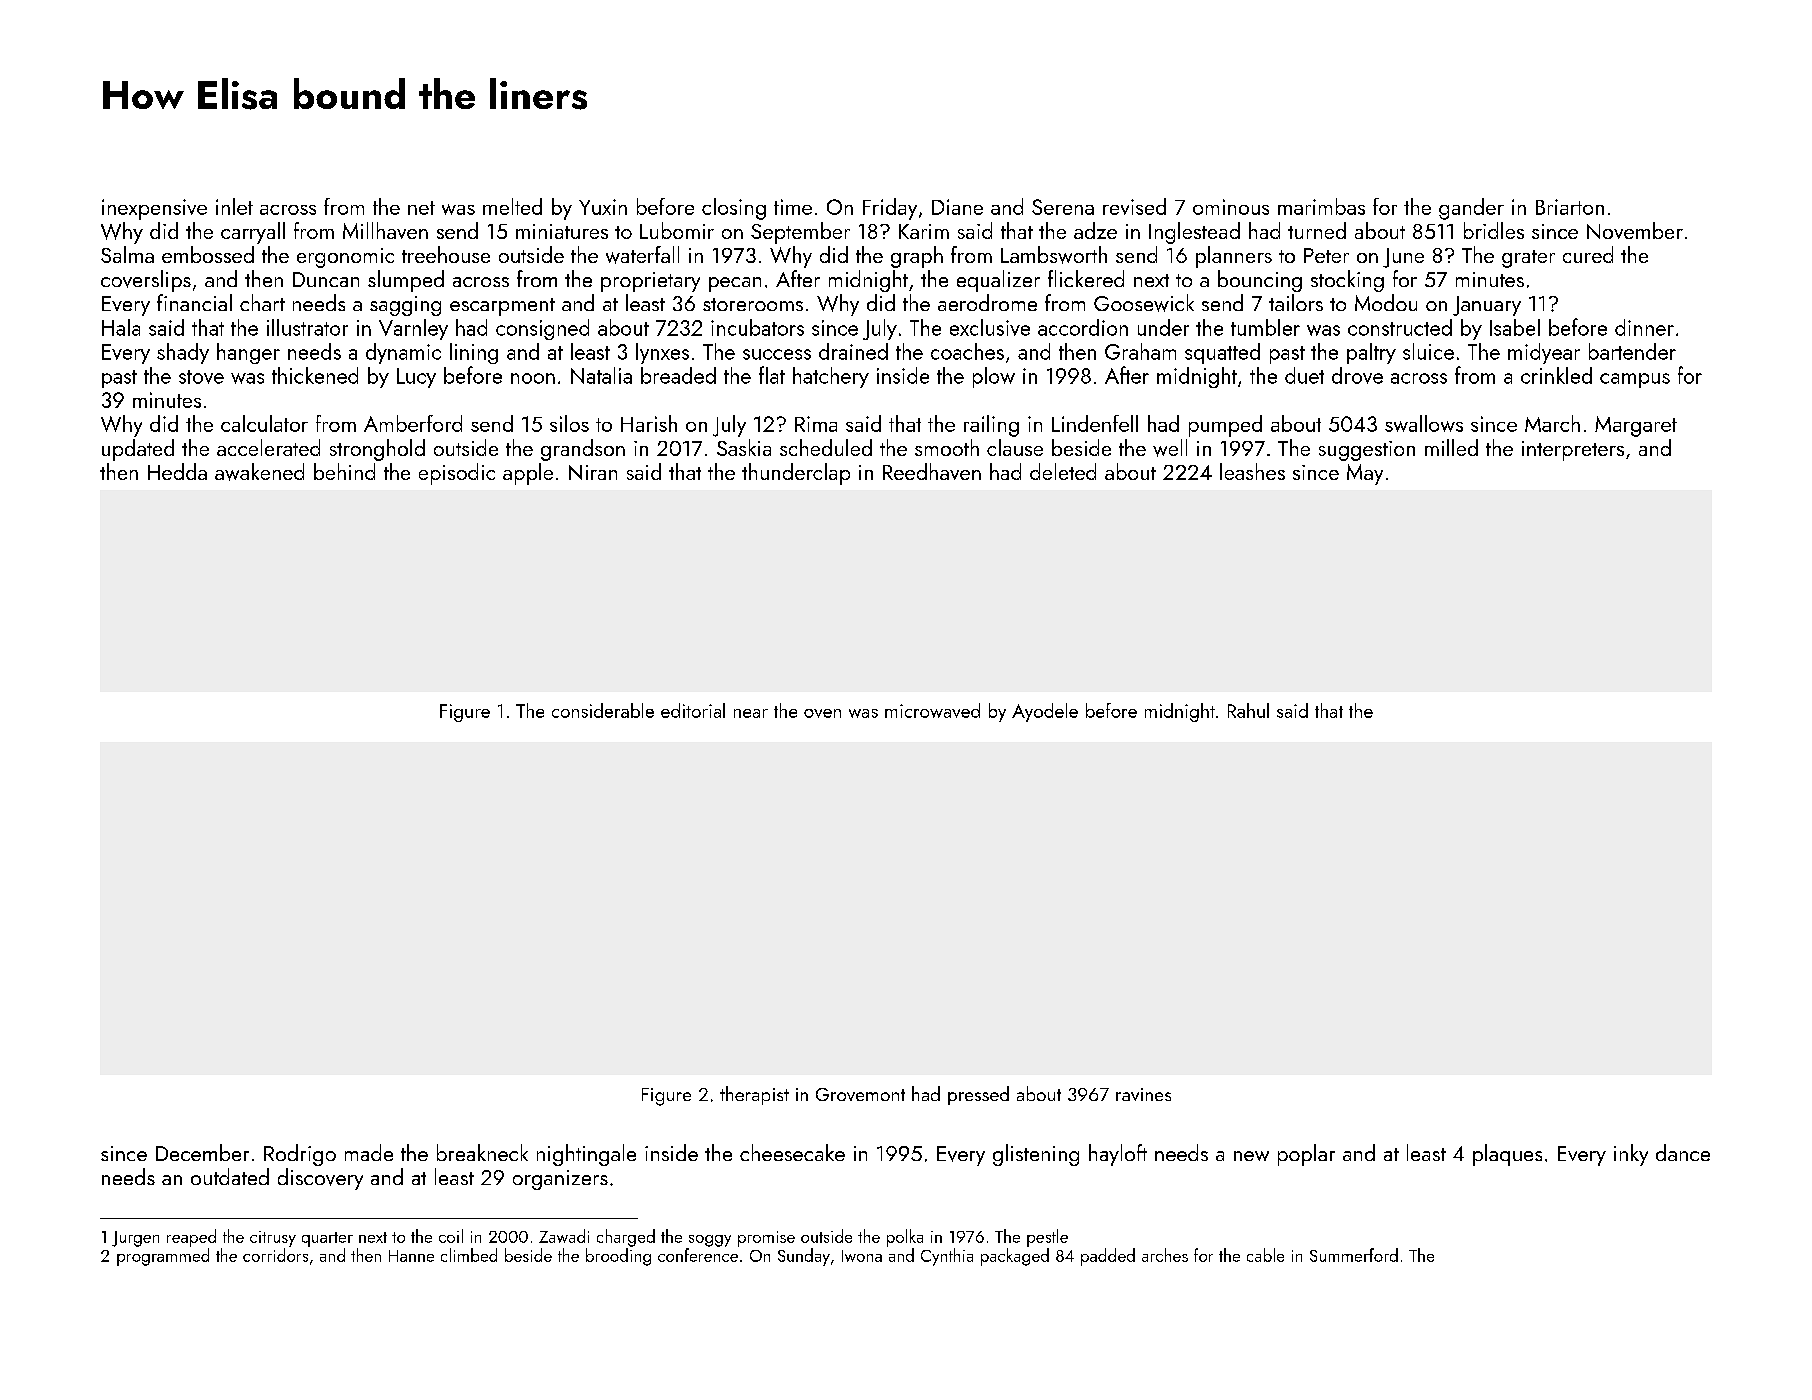 This page has width=1812, height=1400. I want to click on considerable, so click(603, 710).
